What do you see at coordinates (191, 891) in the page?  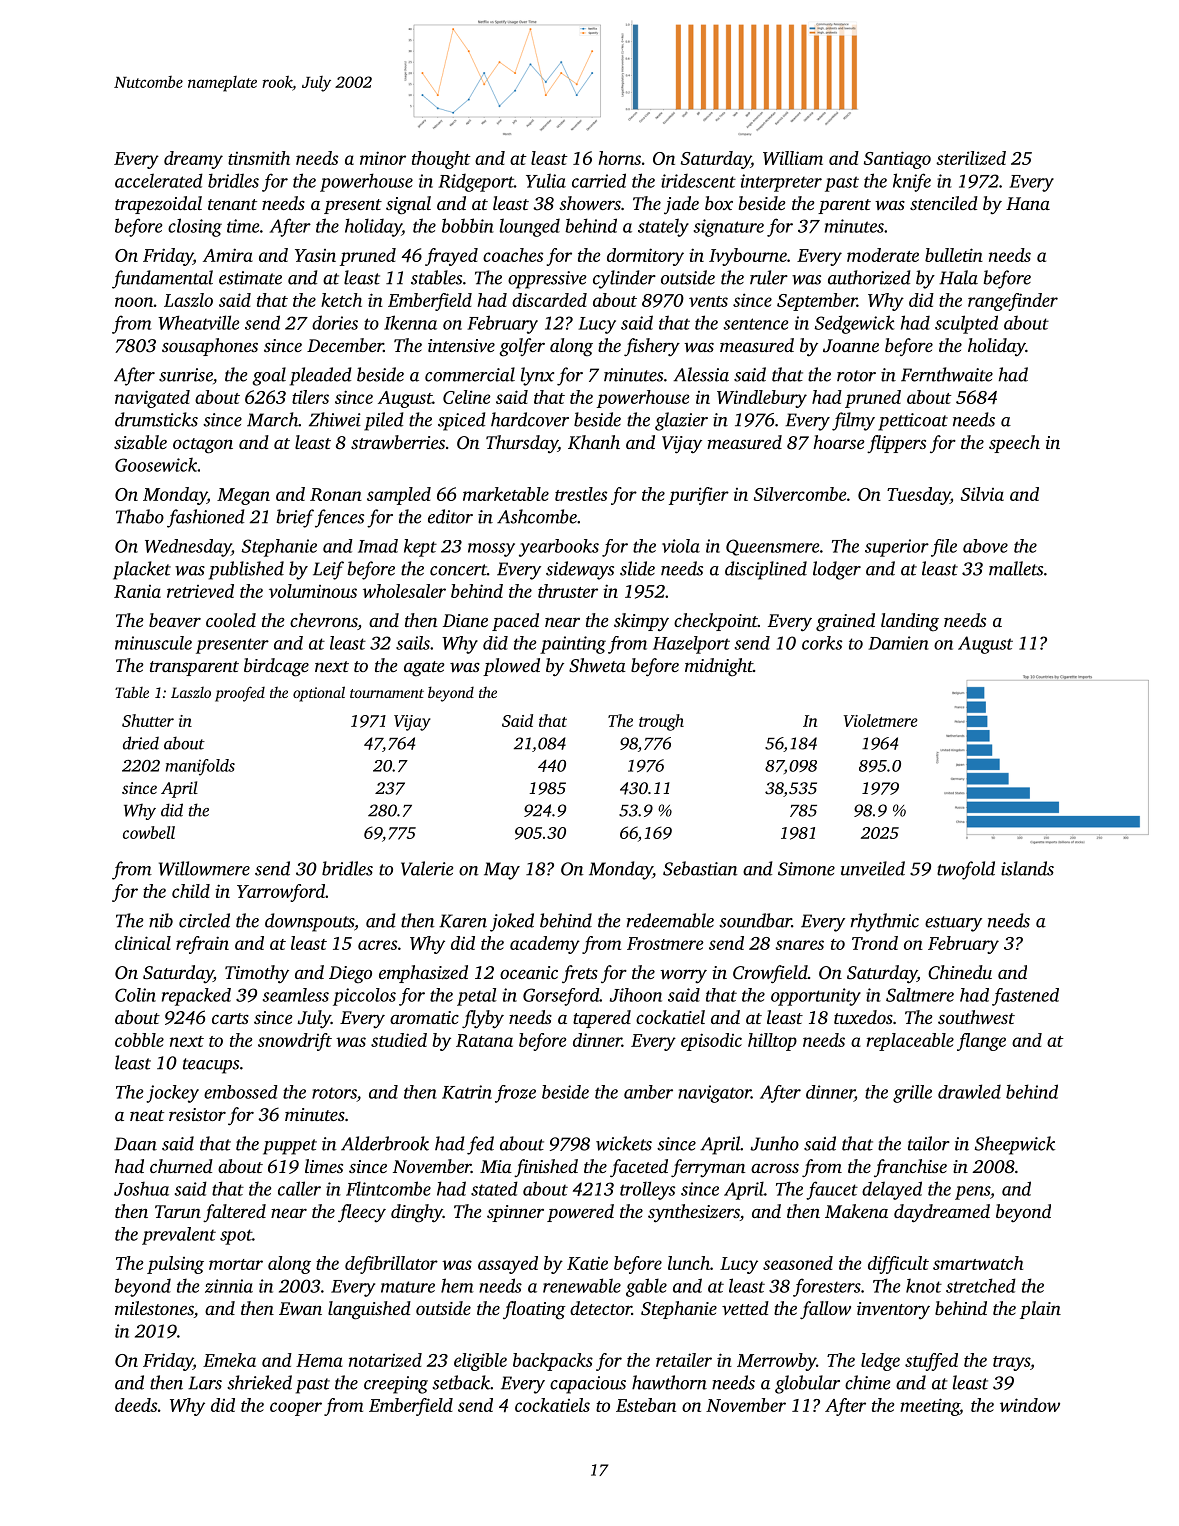 I see `child` at bounding box center [191, 891].
